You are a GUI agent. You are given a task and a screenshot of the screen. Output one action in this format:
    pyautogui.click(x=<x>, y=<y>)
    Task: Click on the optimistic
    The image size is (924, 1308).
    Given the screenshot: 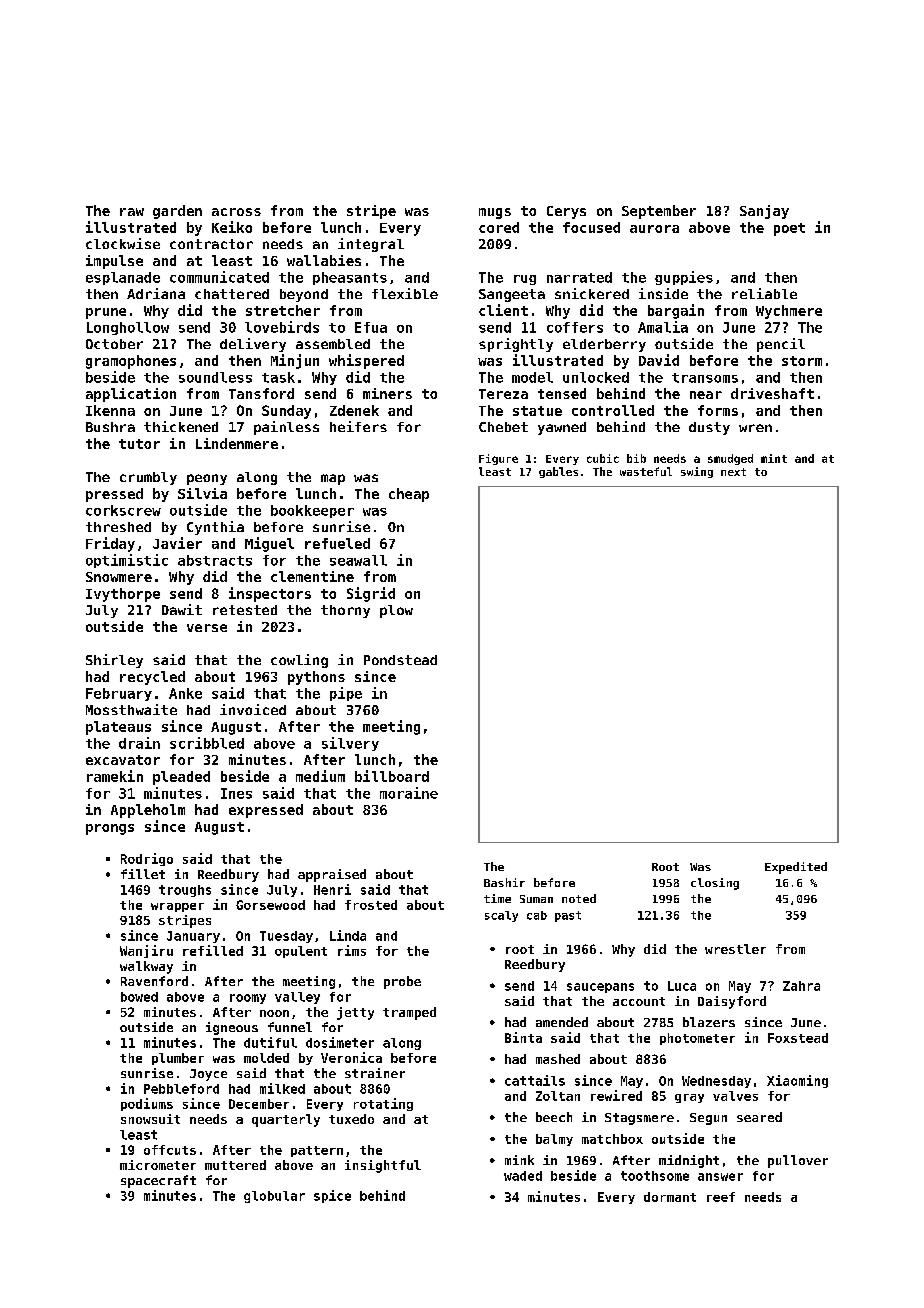 What is the action you would take?
    pyautogui.click(x=127, y=561)
